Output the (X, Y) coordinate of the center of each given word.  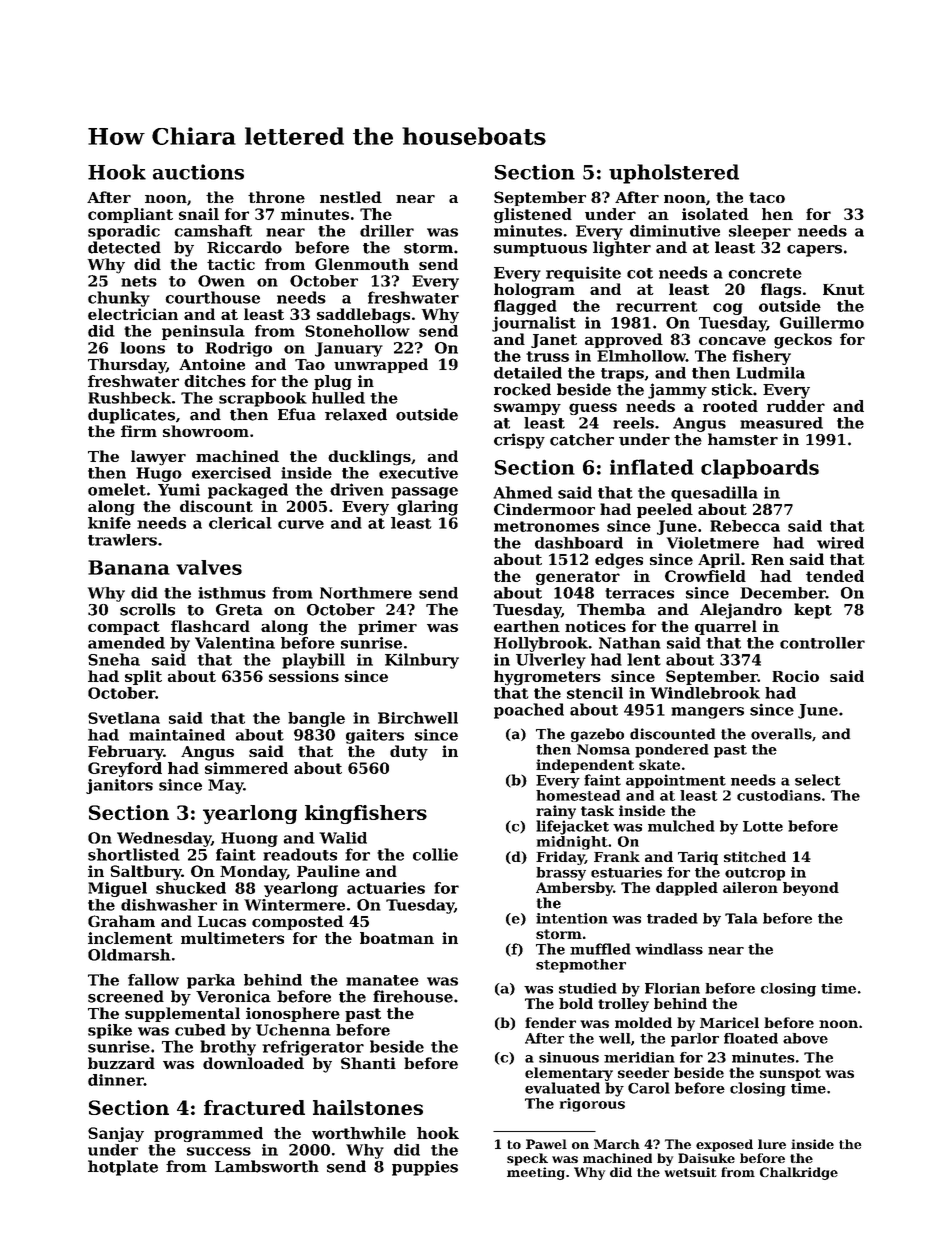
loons (142, 348)
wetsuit (691, 1172)
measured (781, 423)
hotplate (123, 1168)
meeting (536, 1173)
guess (593, 409)
